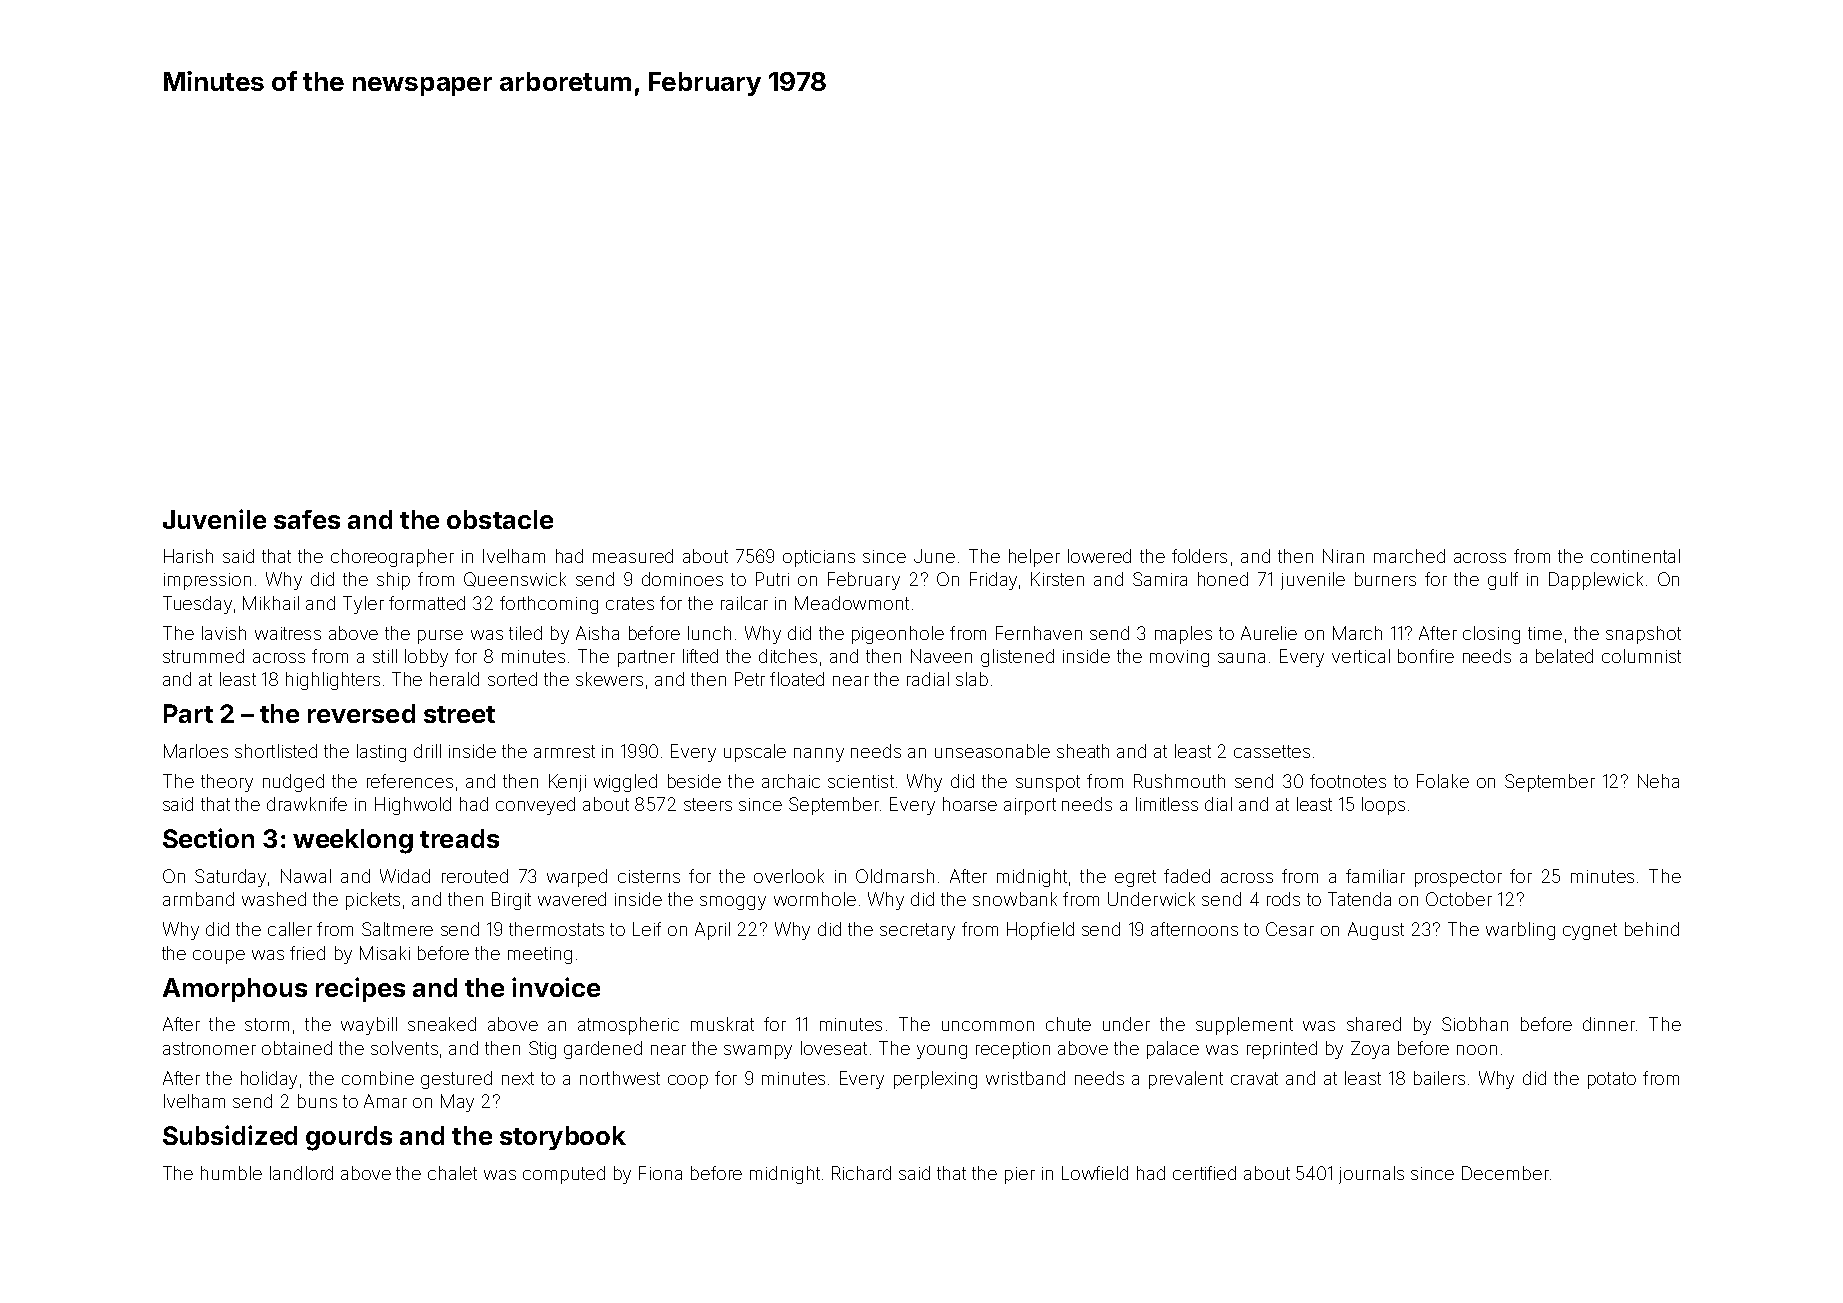  I want to click on supplement, so click(1244, 1026).
